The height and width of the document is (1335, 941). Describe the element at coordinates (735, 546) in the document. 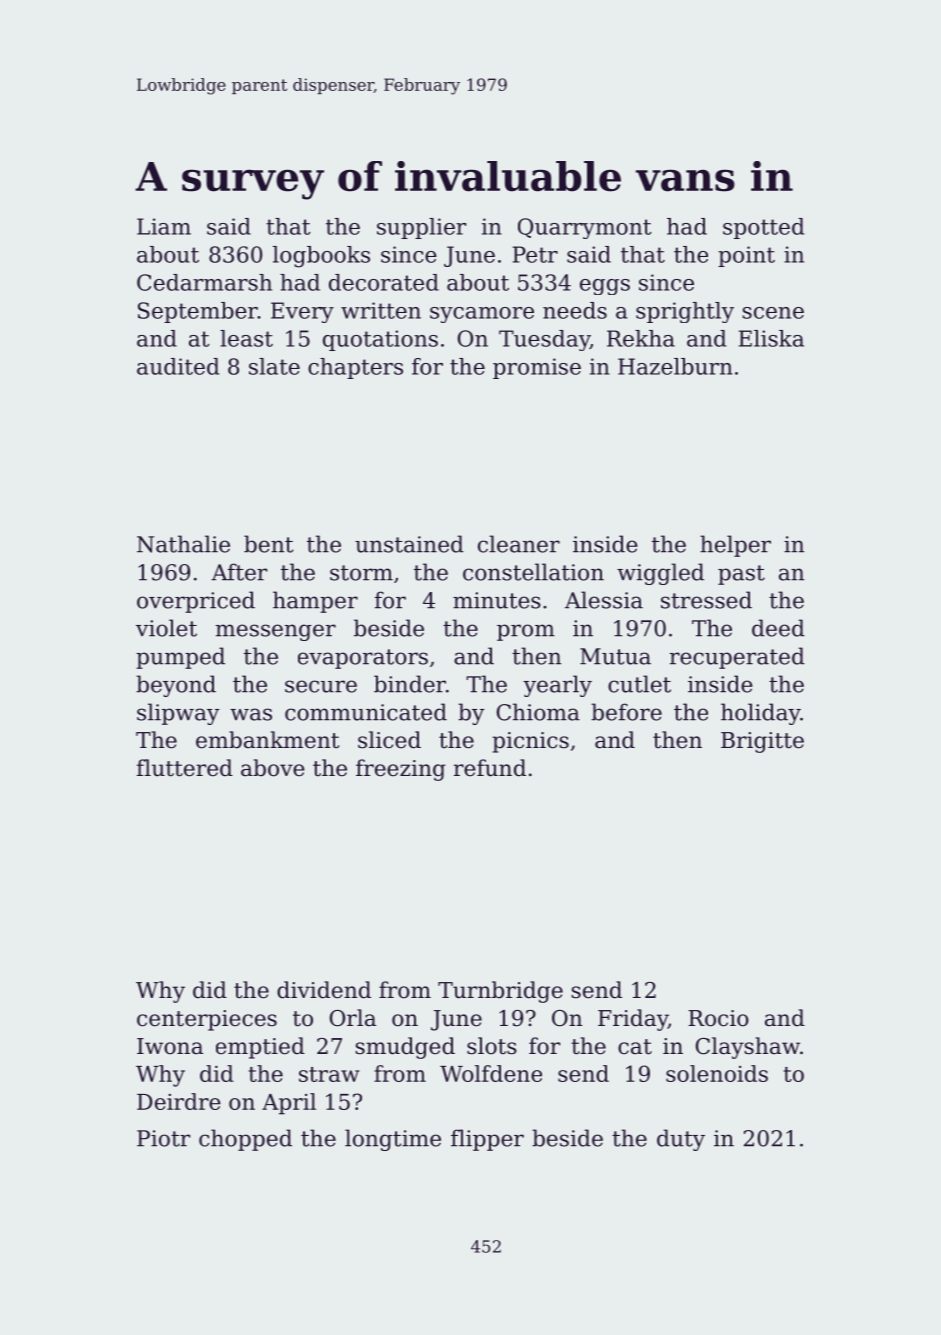

I see `helper` at that location.
